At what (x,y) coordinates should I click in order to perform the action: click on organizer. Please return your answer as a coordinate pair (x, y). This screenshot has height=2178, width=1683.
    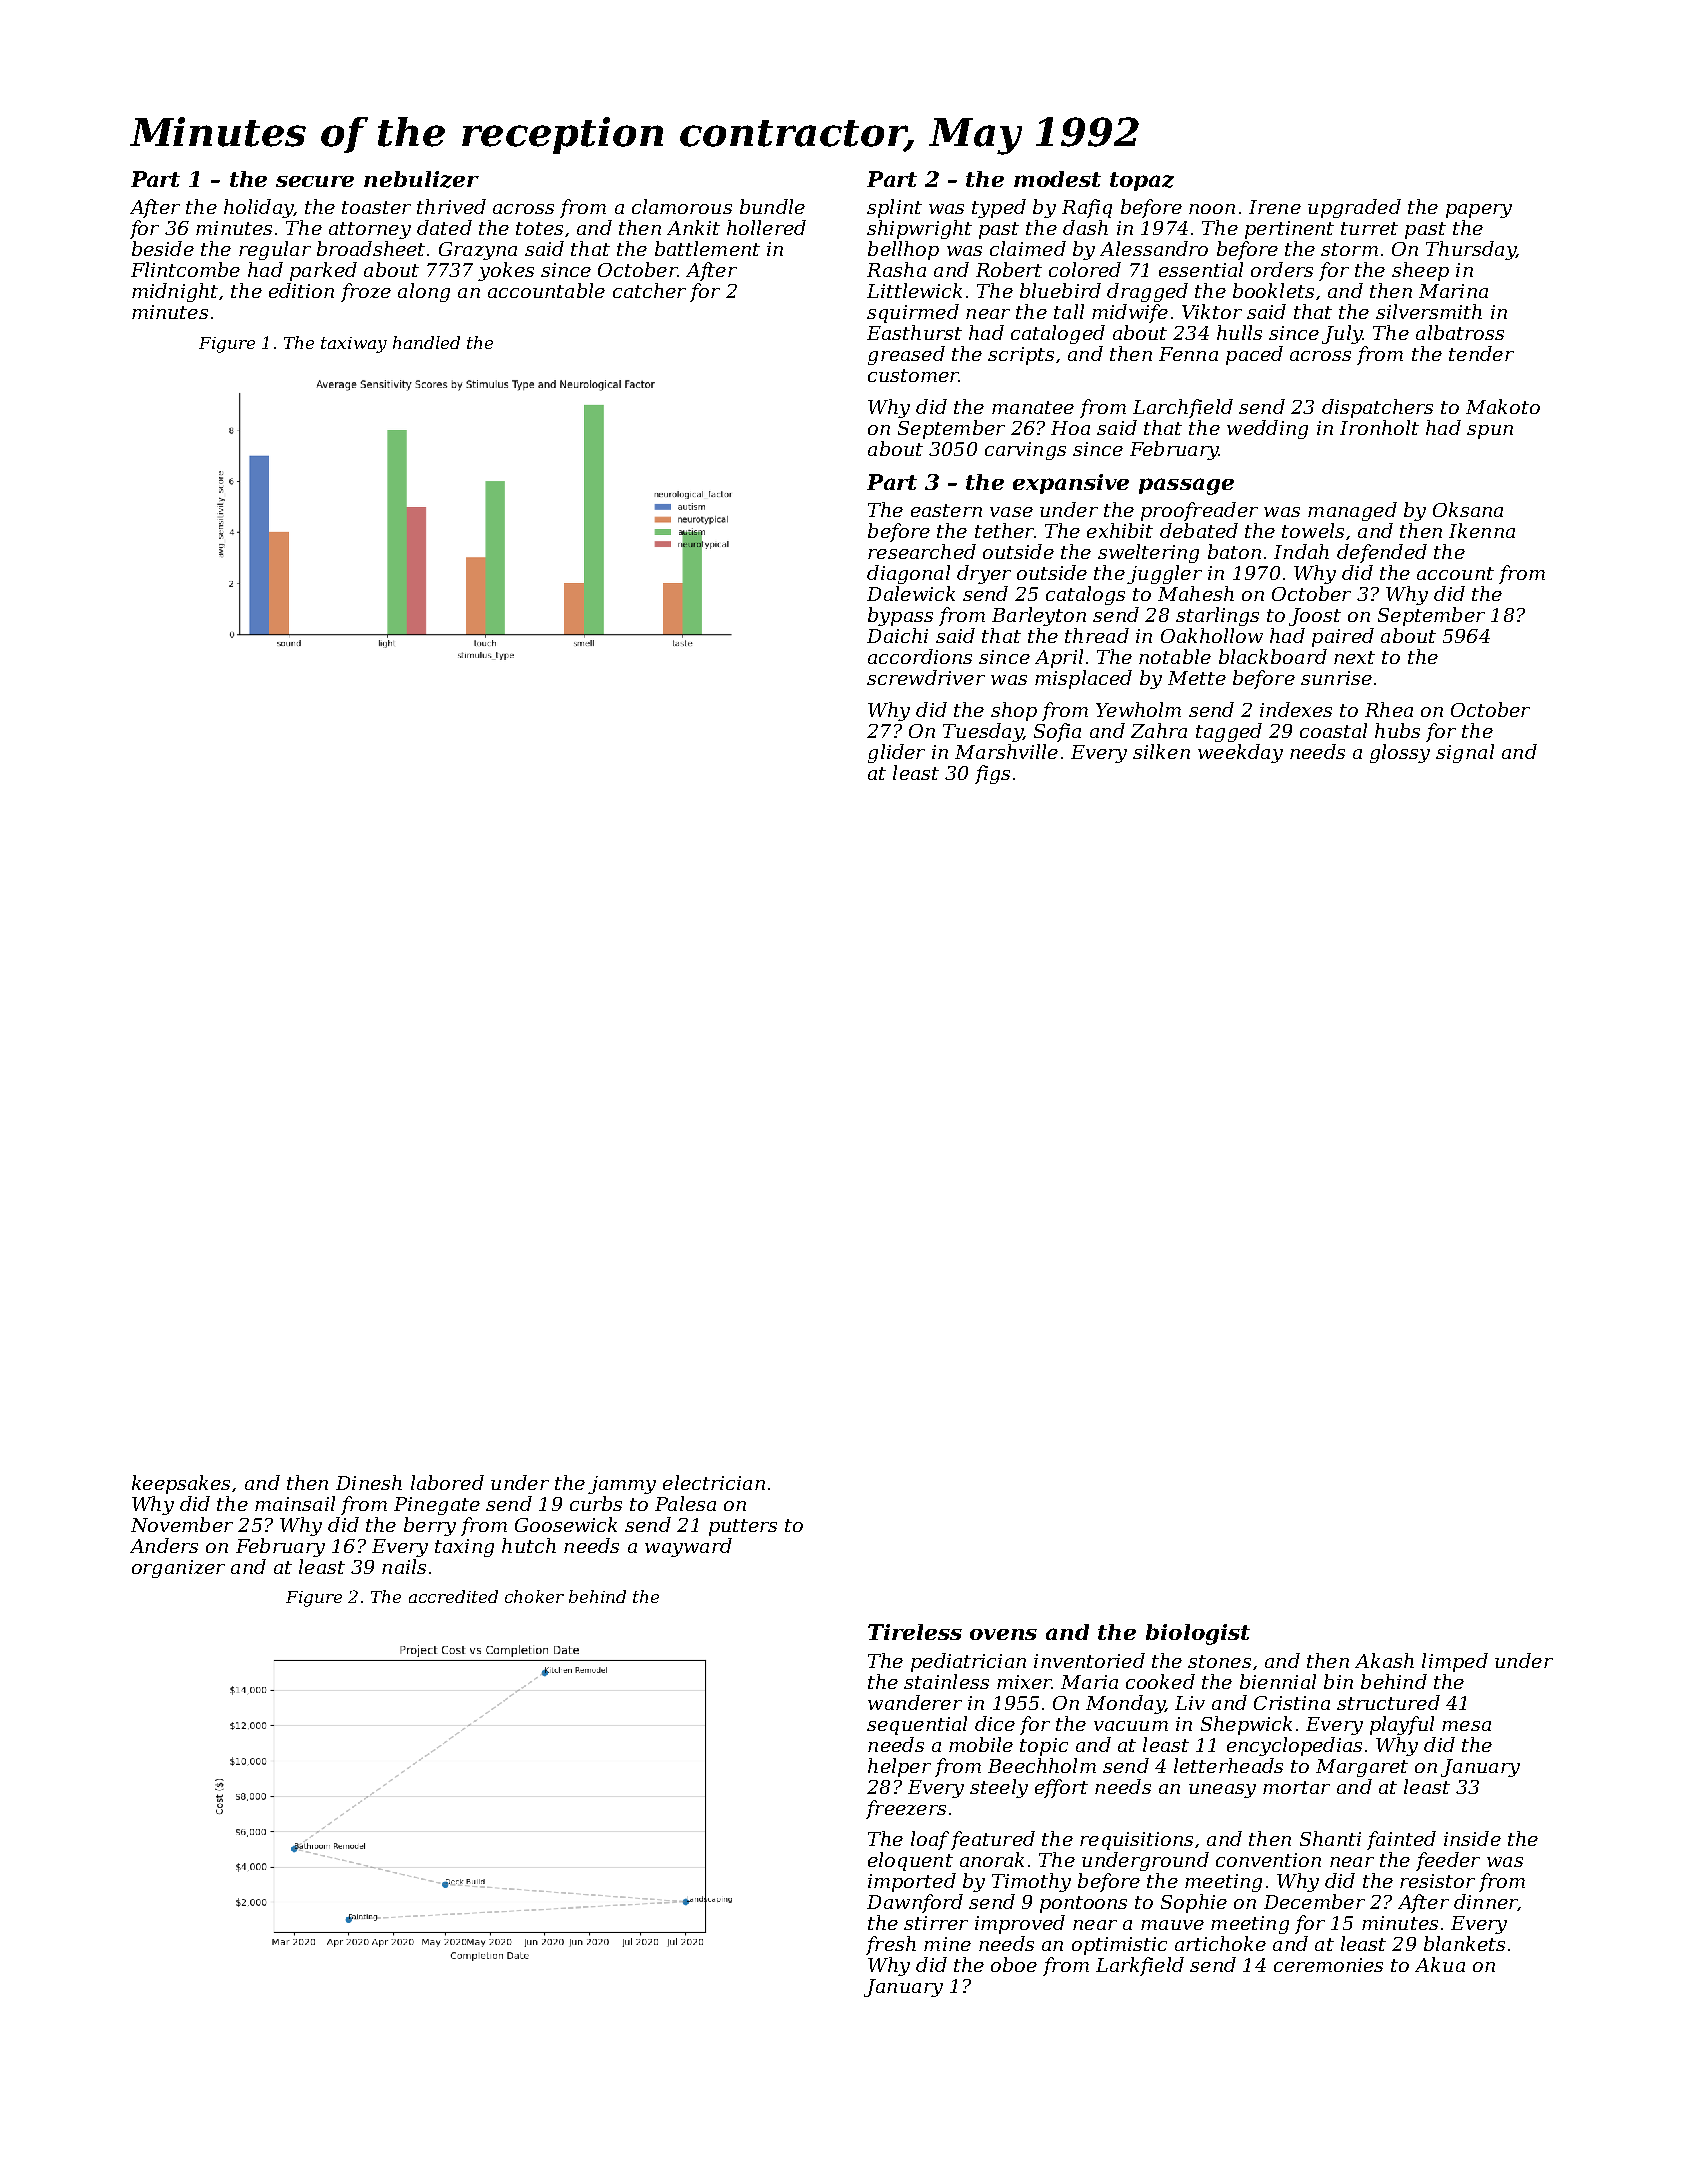
    Looking at the image, I should click on (178, 1569).
